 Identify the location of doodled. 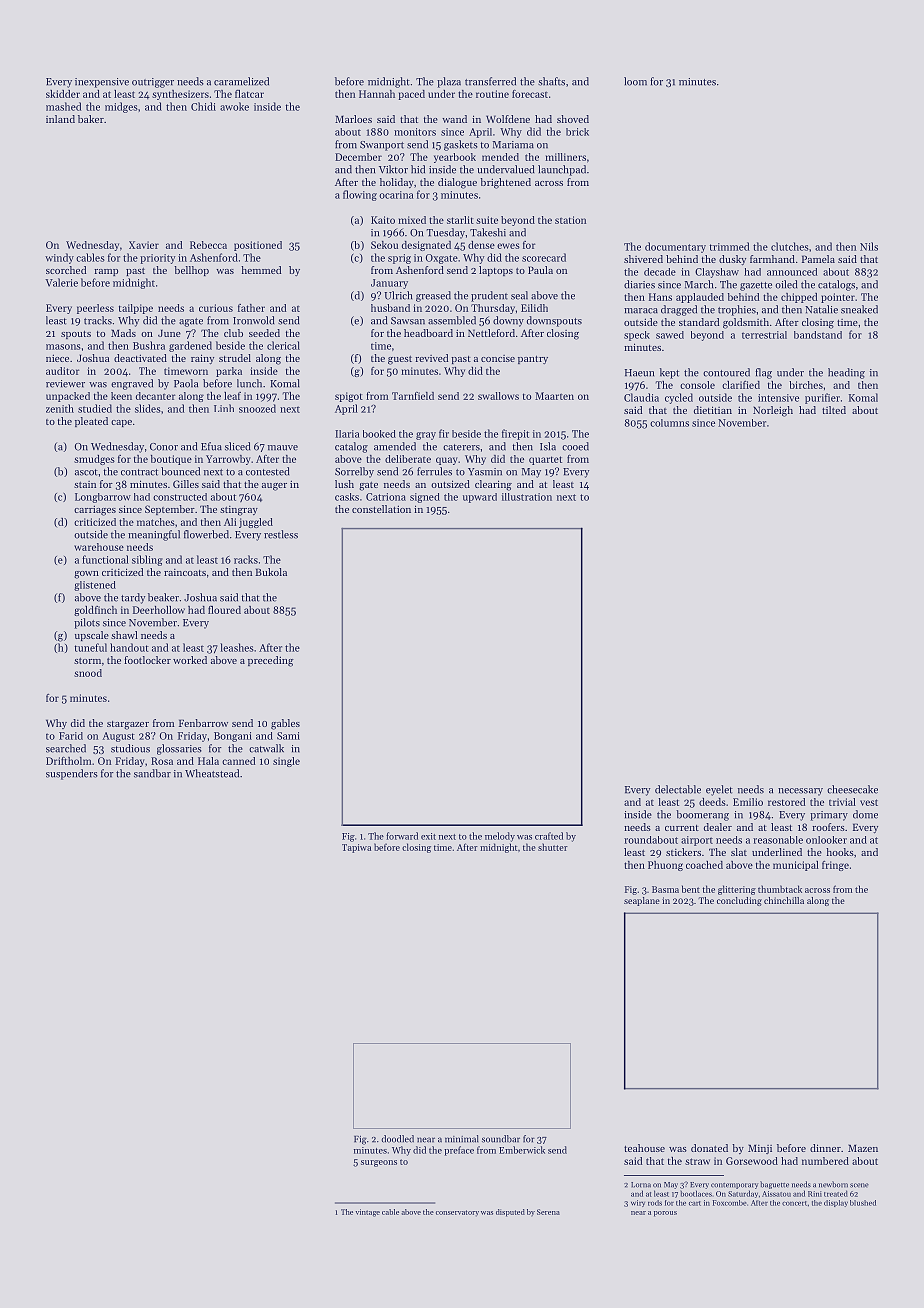
(398, 1139).
